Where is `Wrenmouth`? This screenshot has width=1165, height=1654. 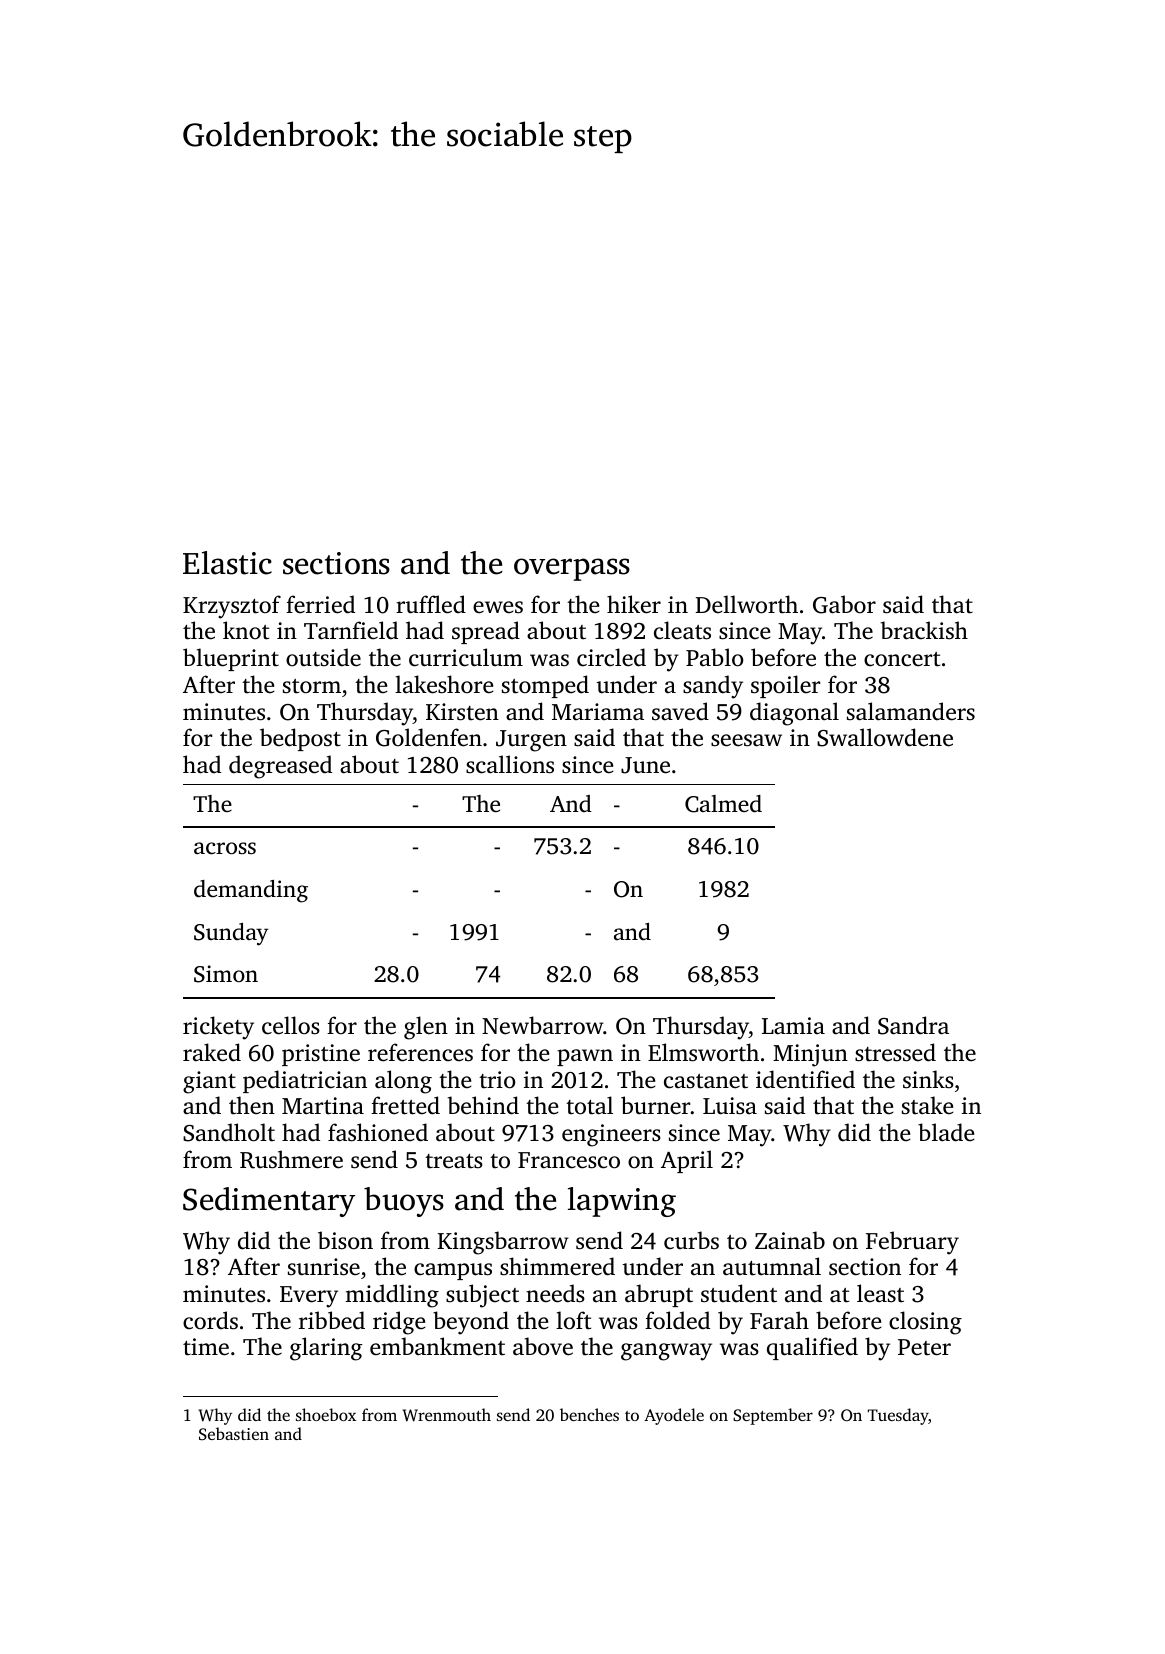 Wrenmouth is located at coordinates (447, 1415).
